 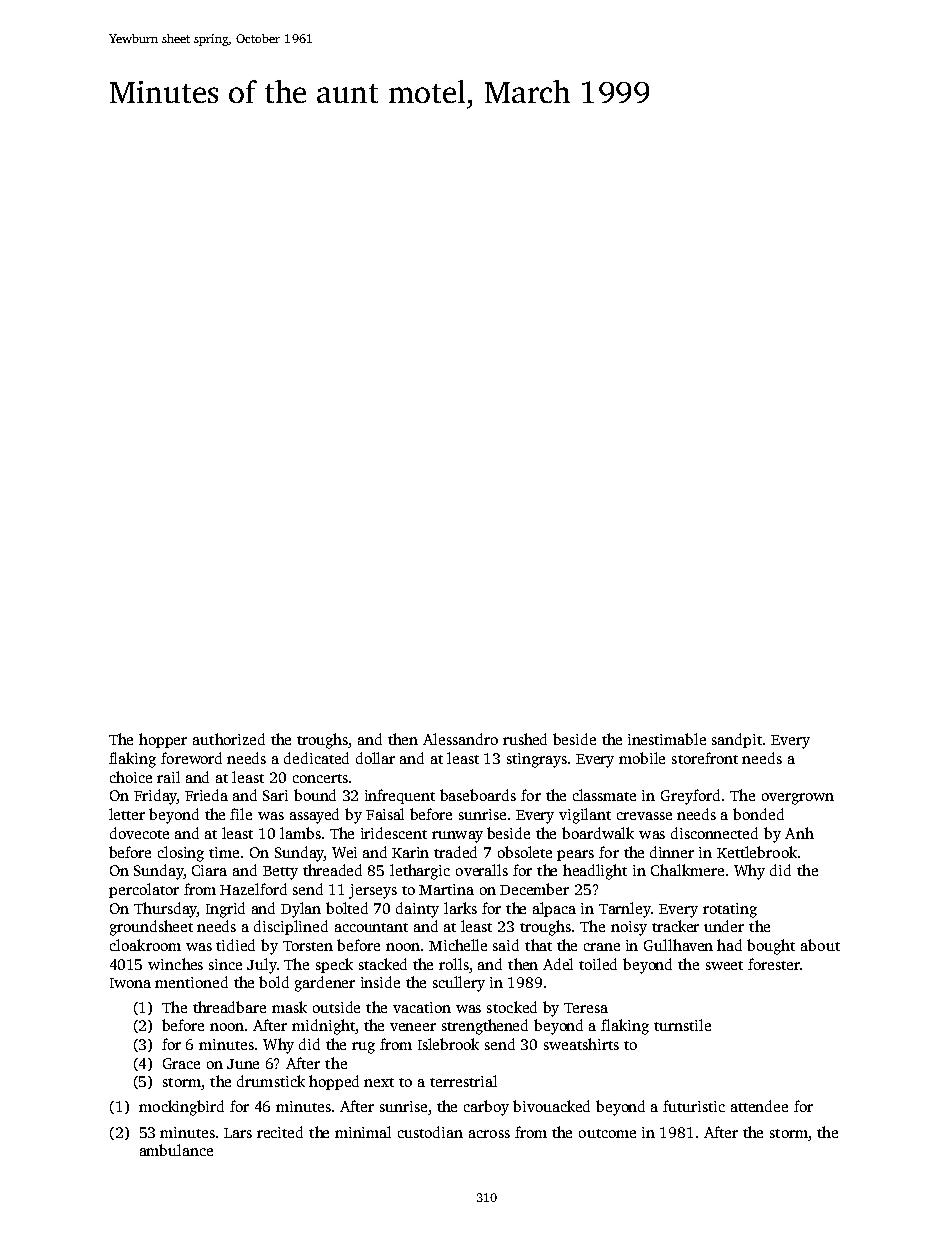 I want to click on bold, so click(x=274, y=982).
